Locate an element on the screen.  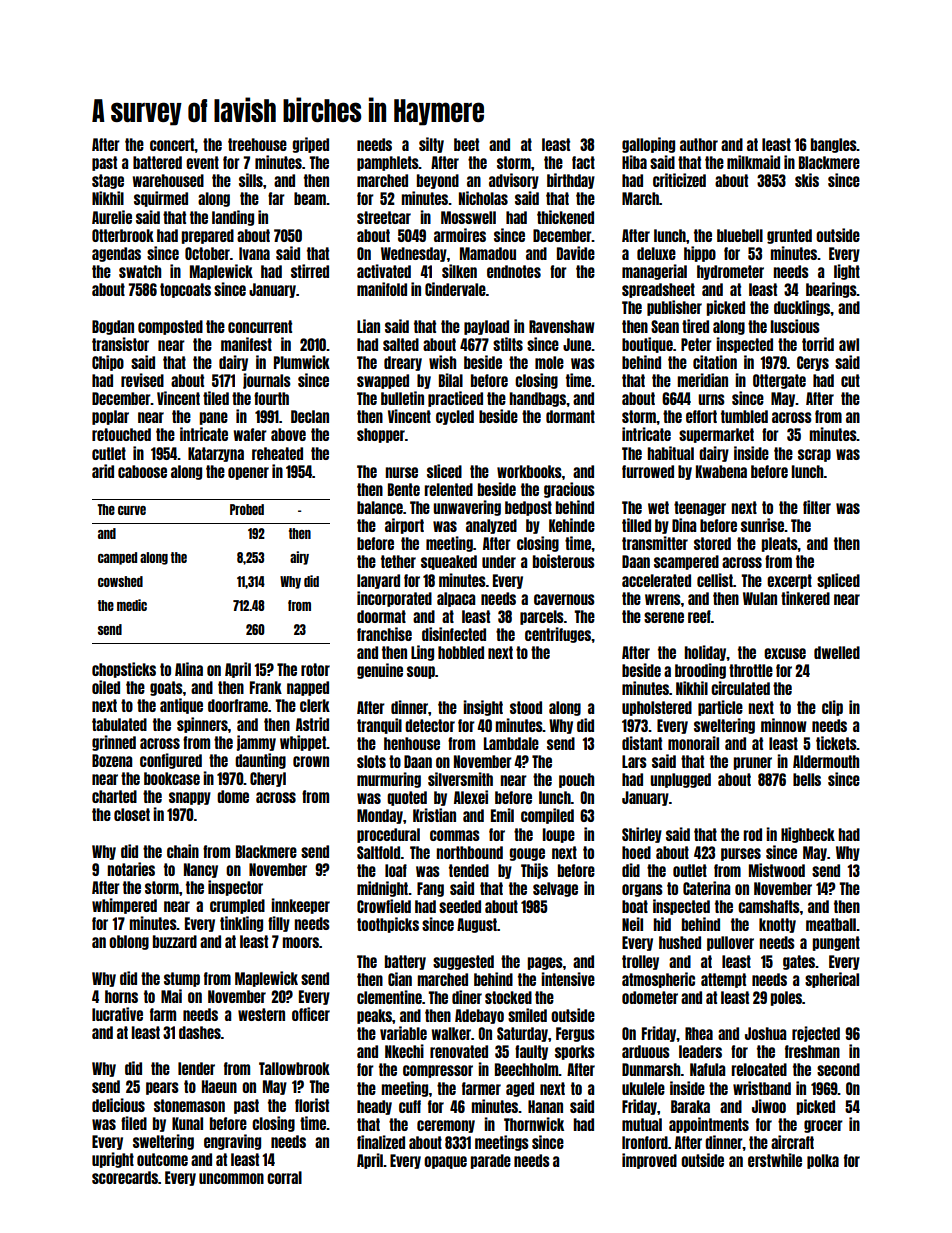
topcoats is located at coordinates (185, 290).
